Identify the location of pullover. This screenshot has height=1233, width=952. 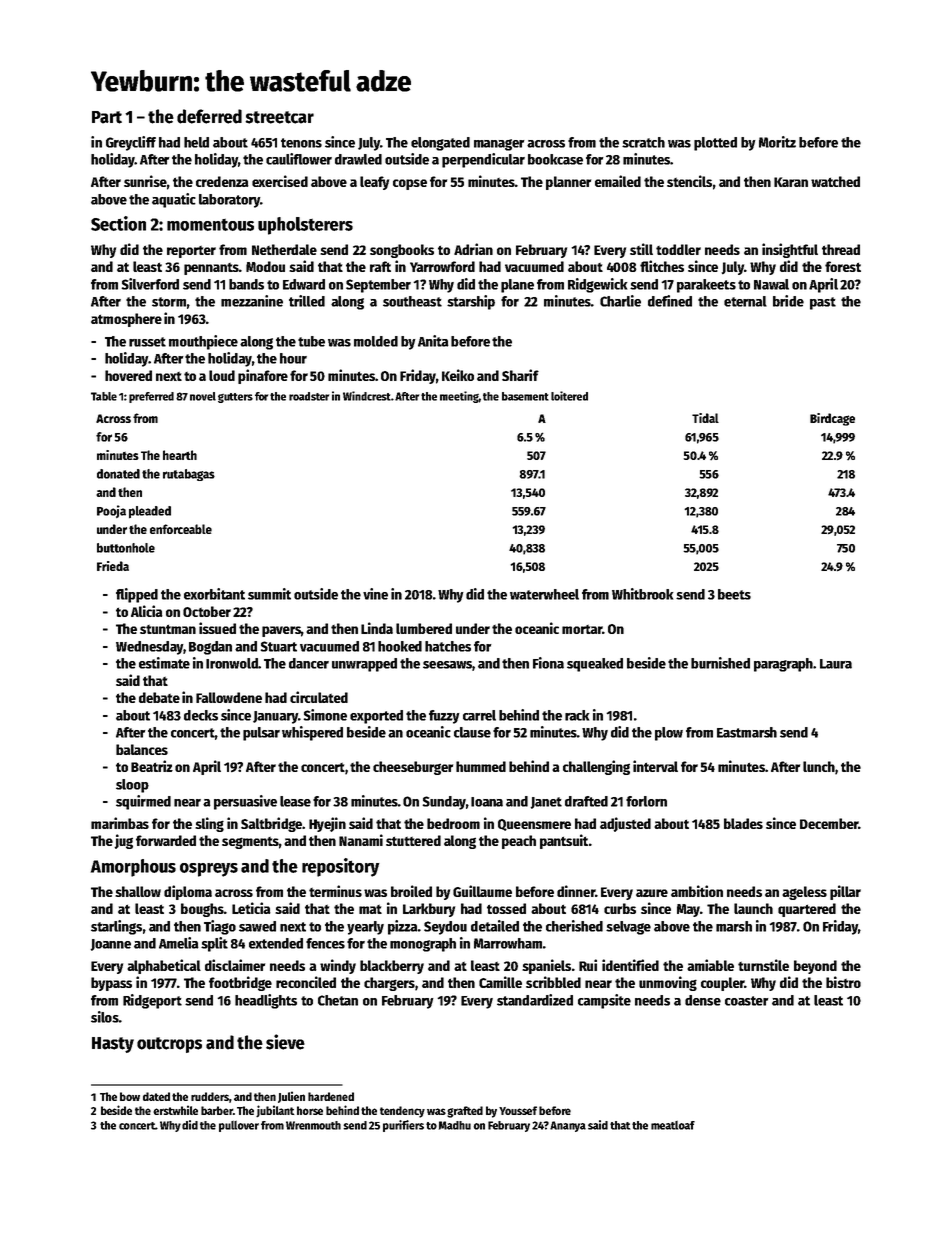
(239, 1126).
